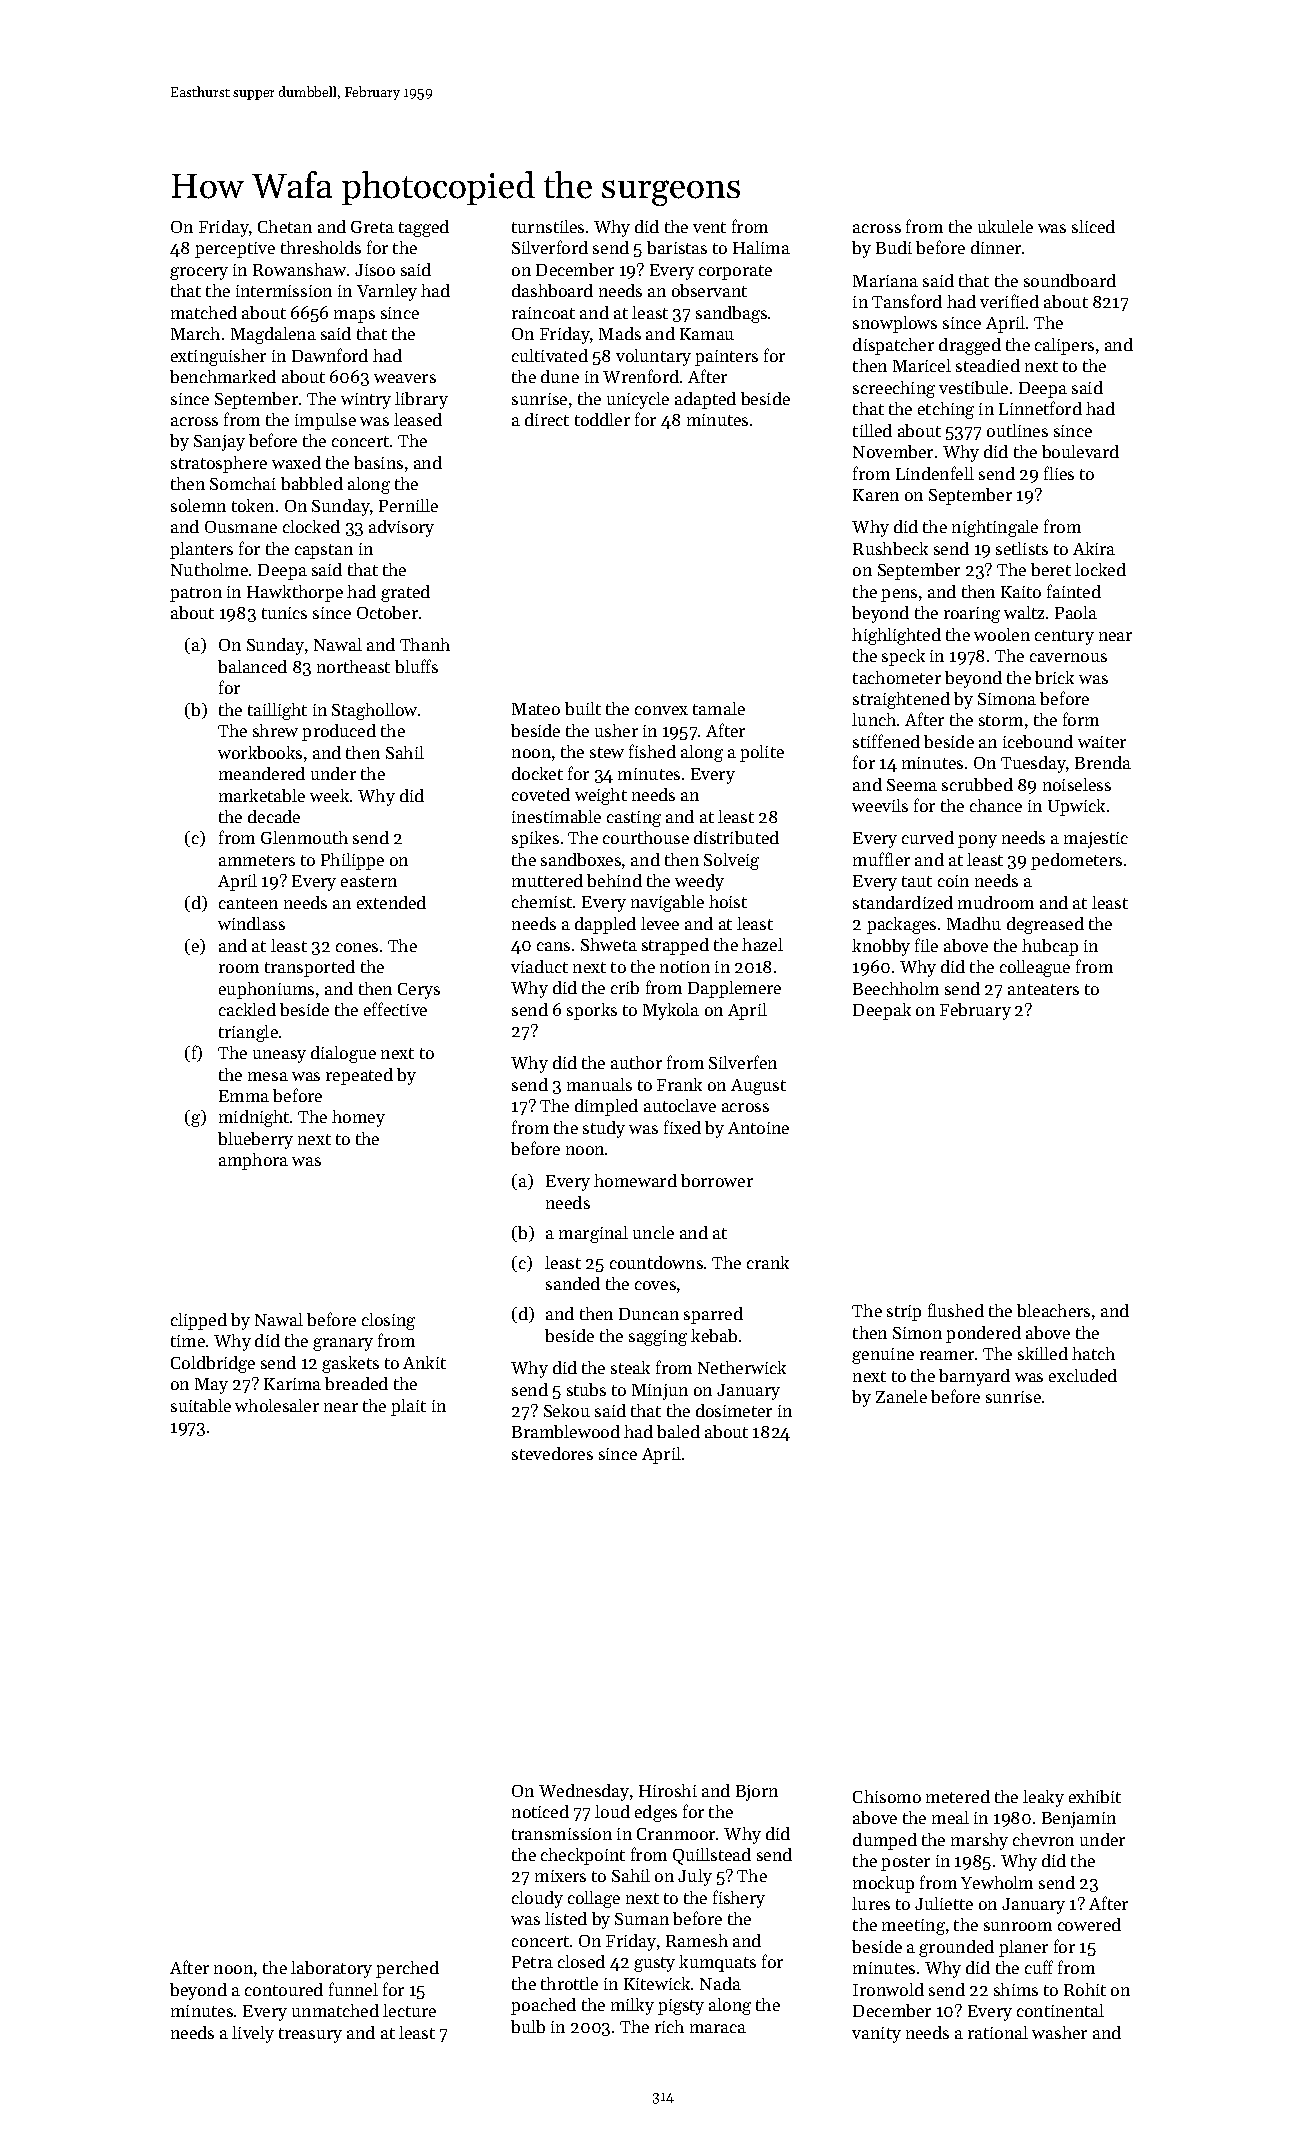 The width and height of the image is (1305, 2149). I want to click on contoured, so click(284, 1989).
